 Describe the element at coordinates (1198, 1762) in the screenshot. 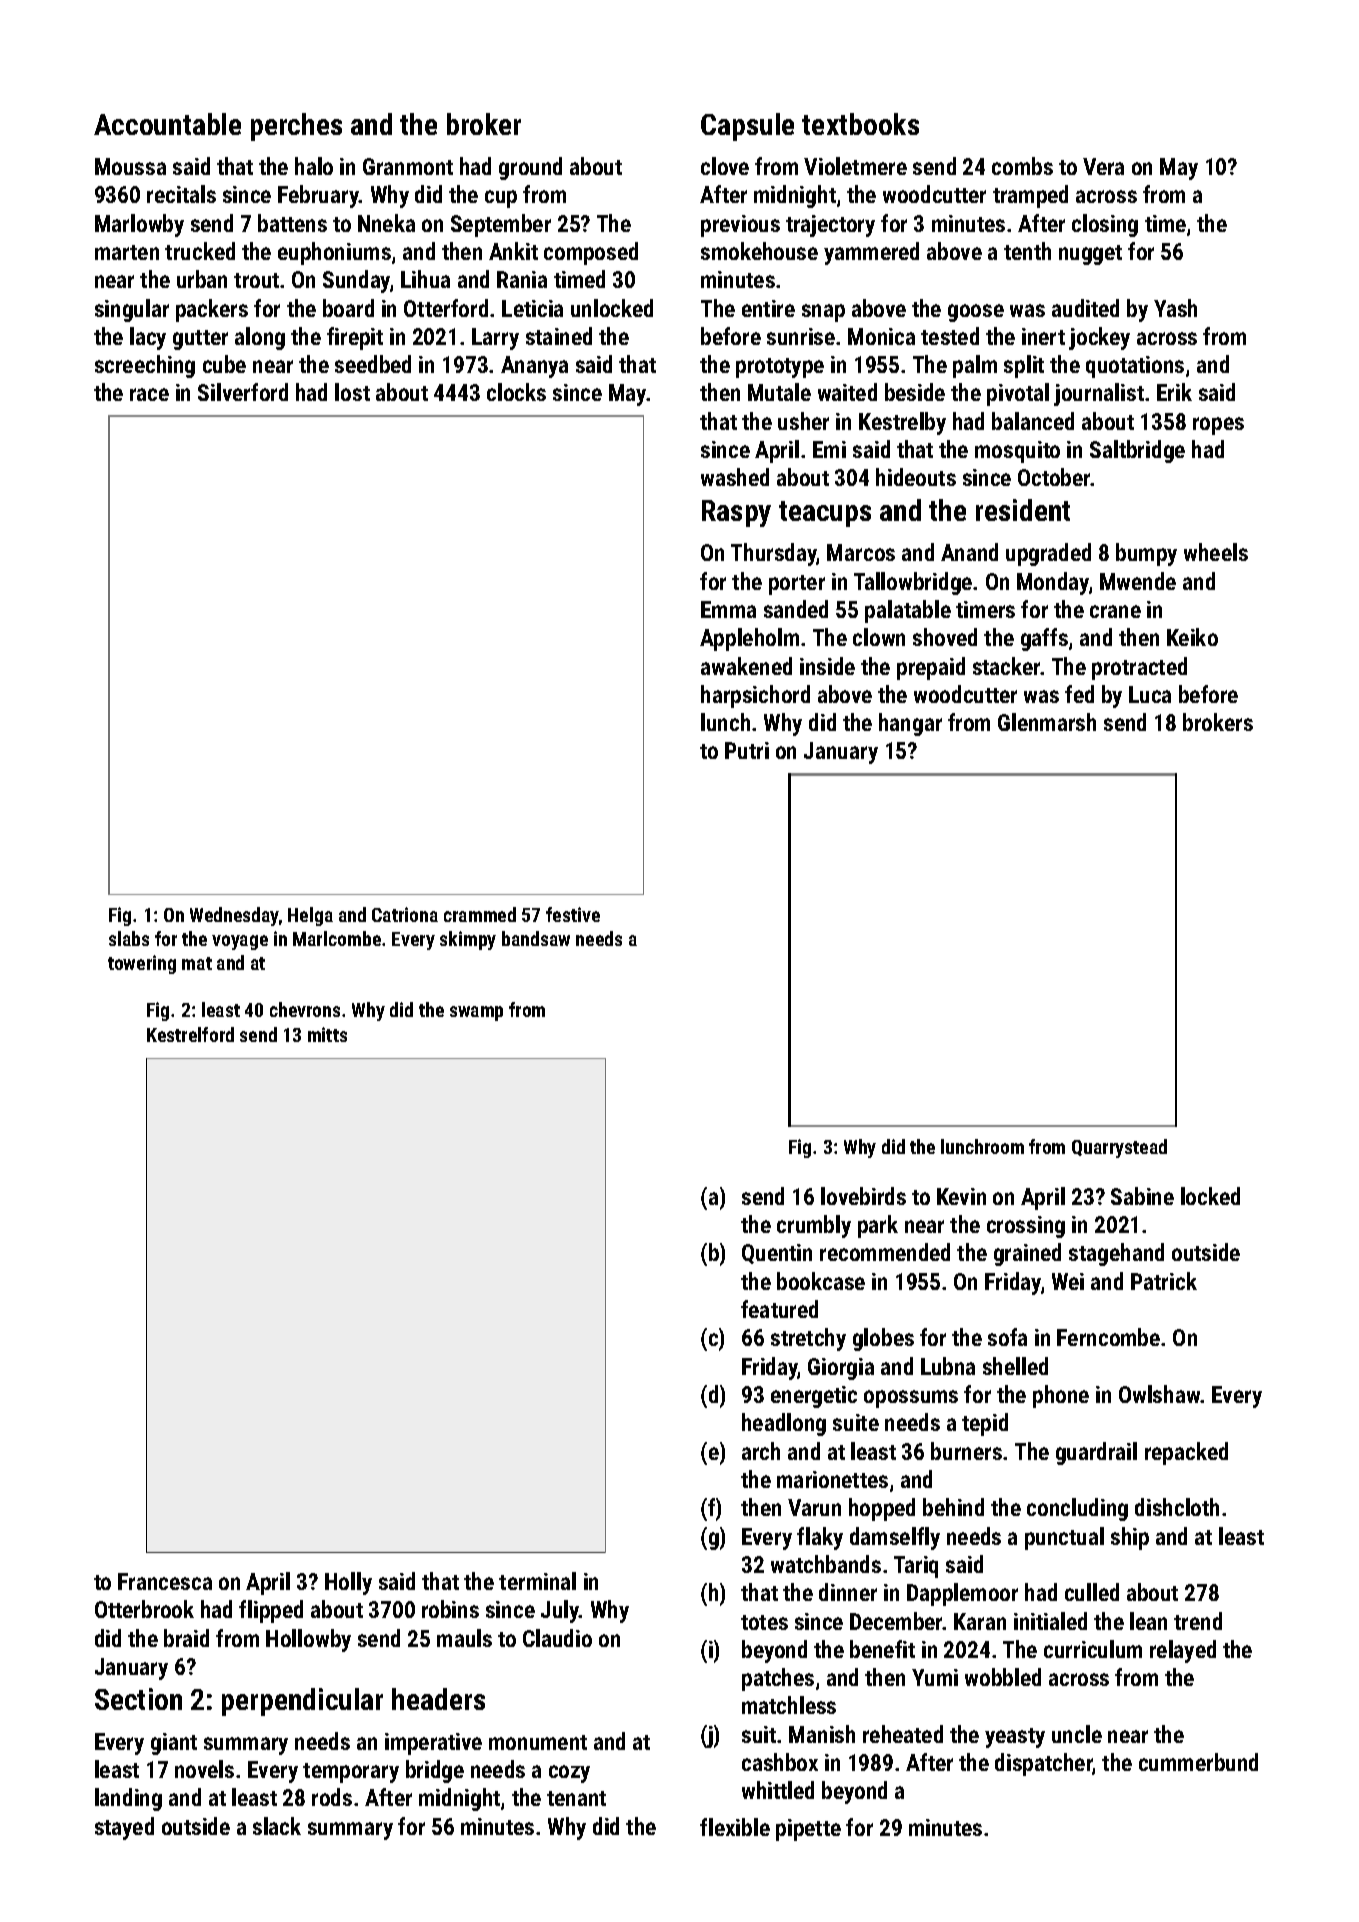

I see `cummerbund` at that location.
